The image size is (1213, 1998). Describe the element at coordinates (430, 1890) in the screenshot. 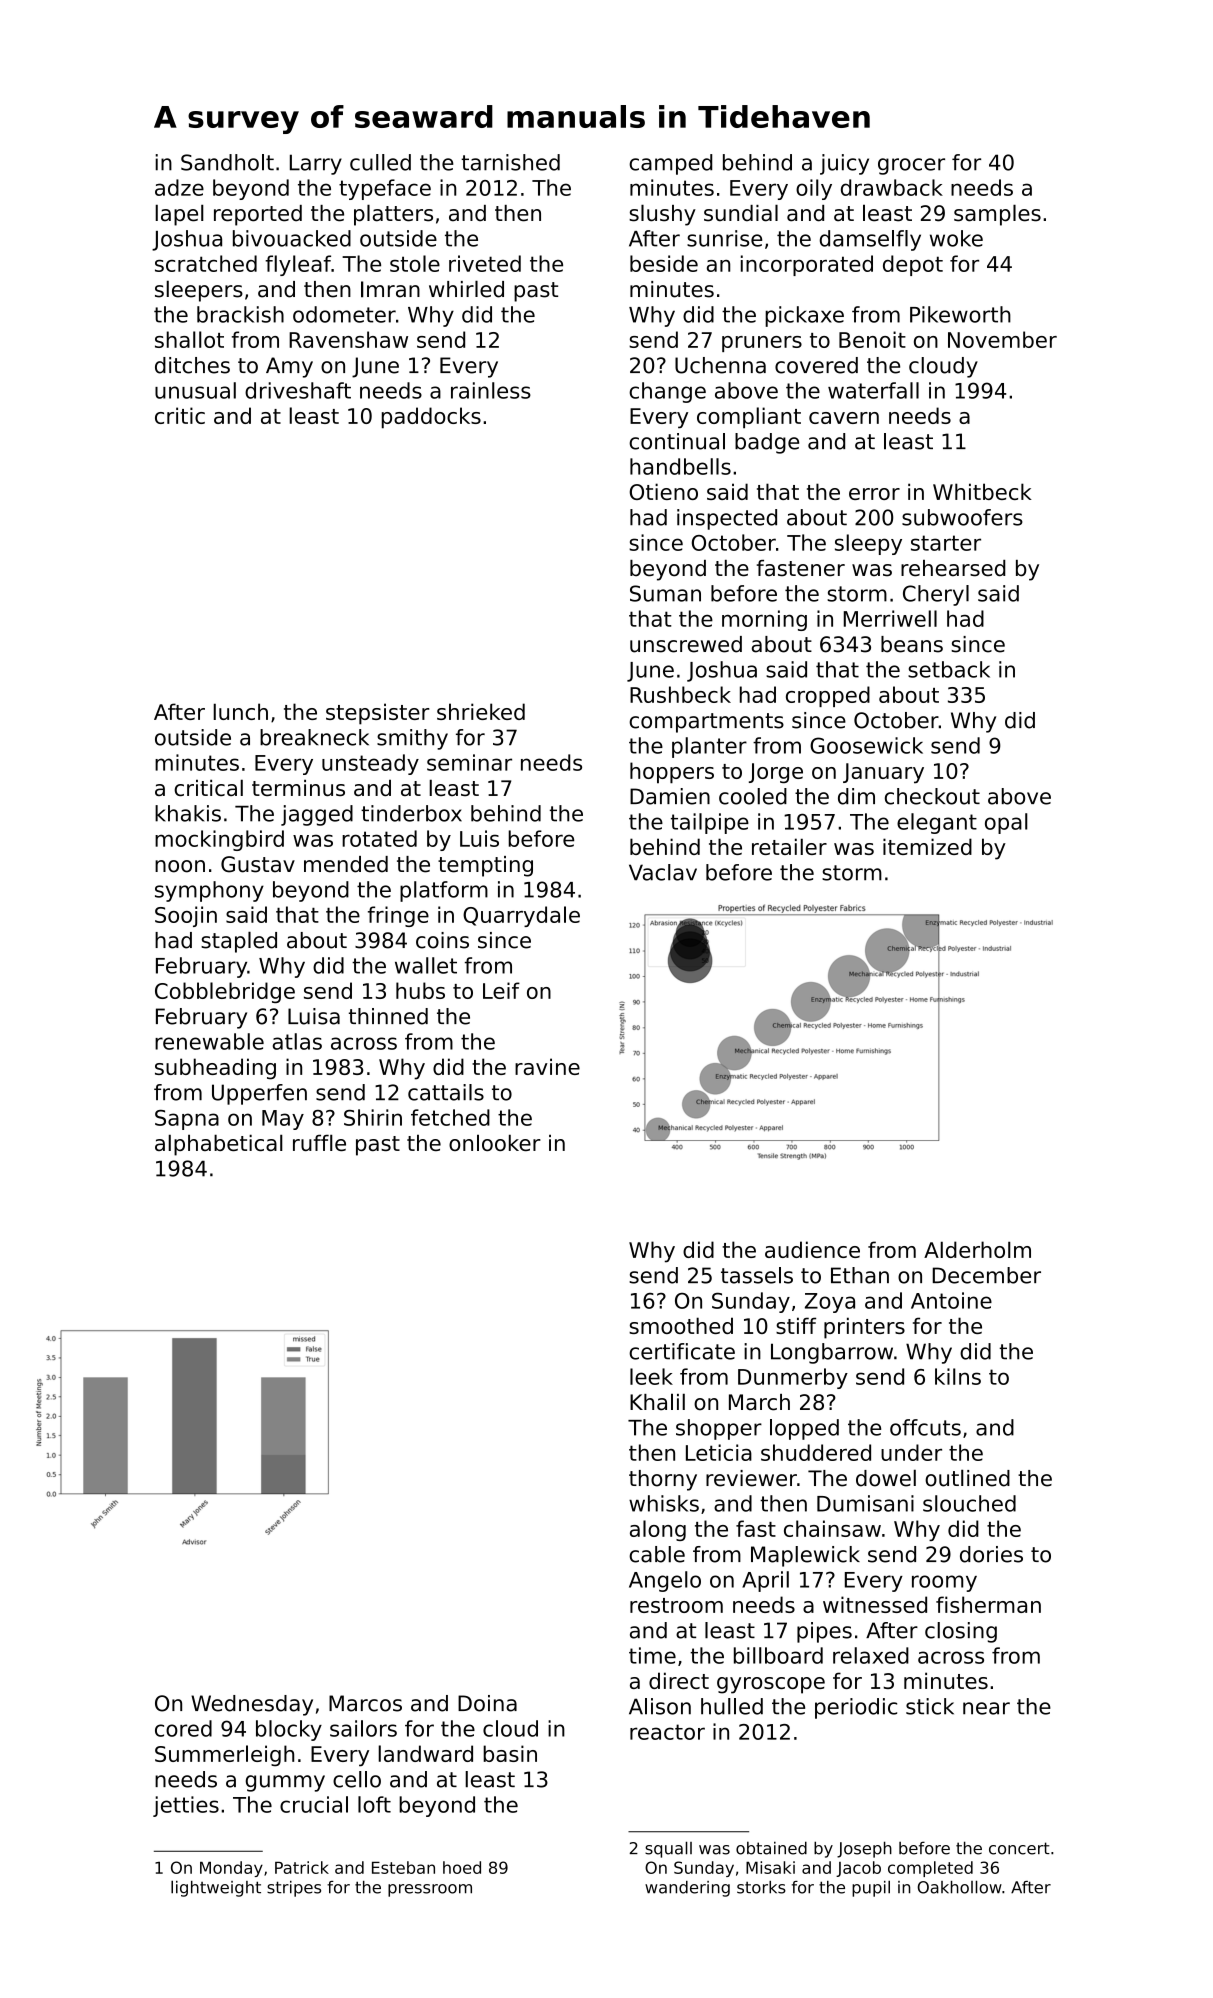

I see `pressroom` at that location.
